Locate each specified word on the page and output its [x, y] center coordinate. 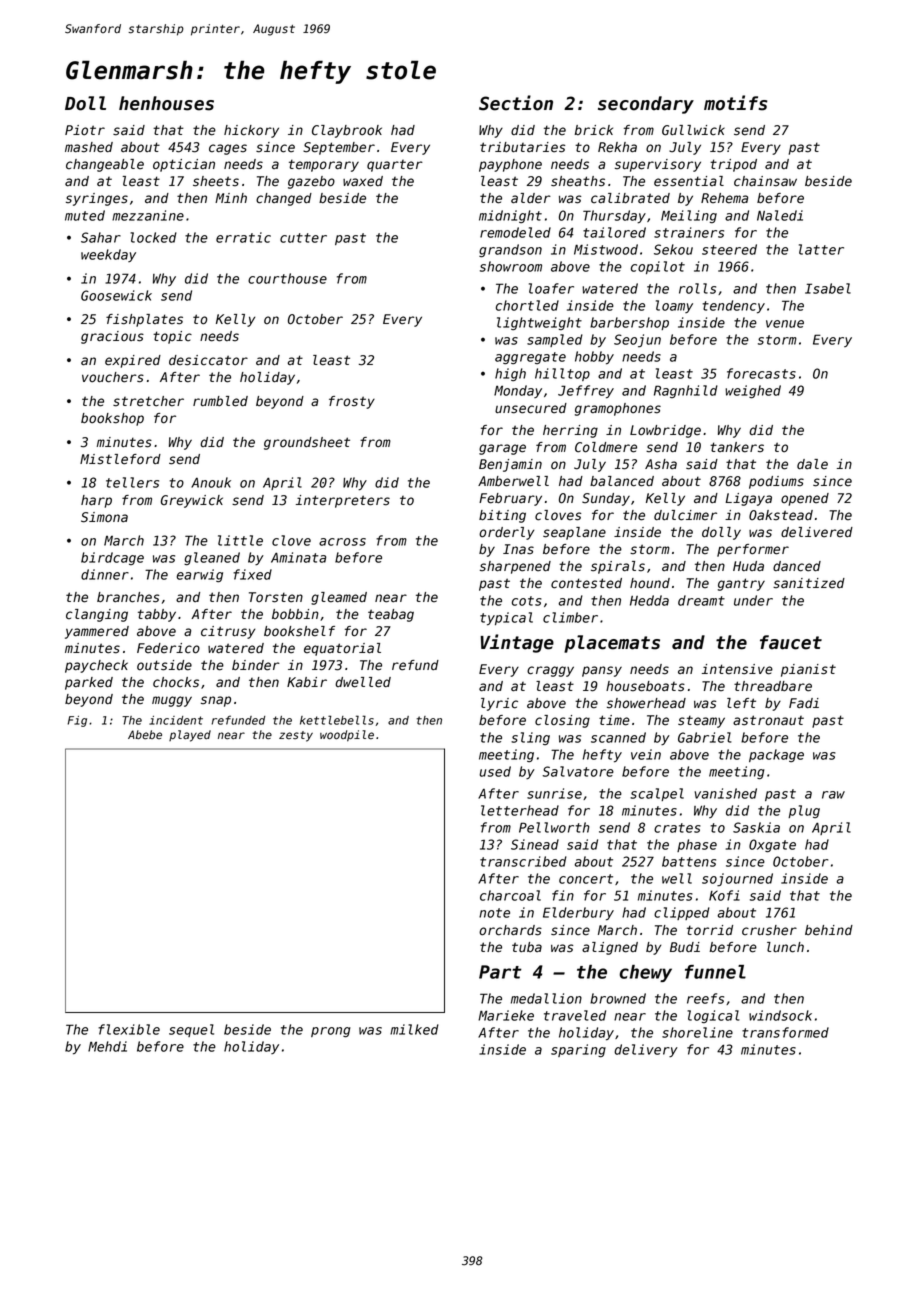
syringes [97, 199]
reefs [705, 998]
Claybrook [347, 131]
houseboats [645, 686]
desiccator [208, 360]
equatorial [342, 649]
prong [331, 1032]
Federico [168, 648]
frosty [352, 402]
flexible [129, 1029]
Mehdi [107, 1046]
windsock [780, 1015]
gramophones [618, 409]
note [494, 913]
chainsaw [765, 181]
